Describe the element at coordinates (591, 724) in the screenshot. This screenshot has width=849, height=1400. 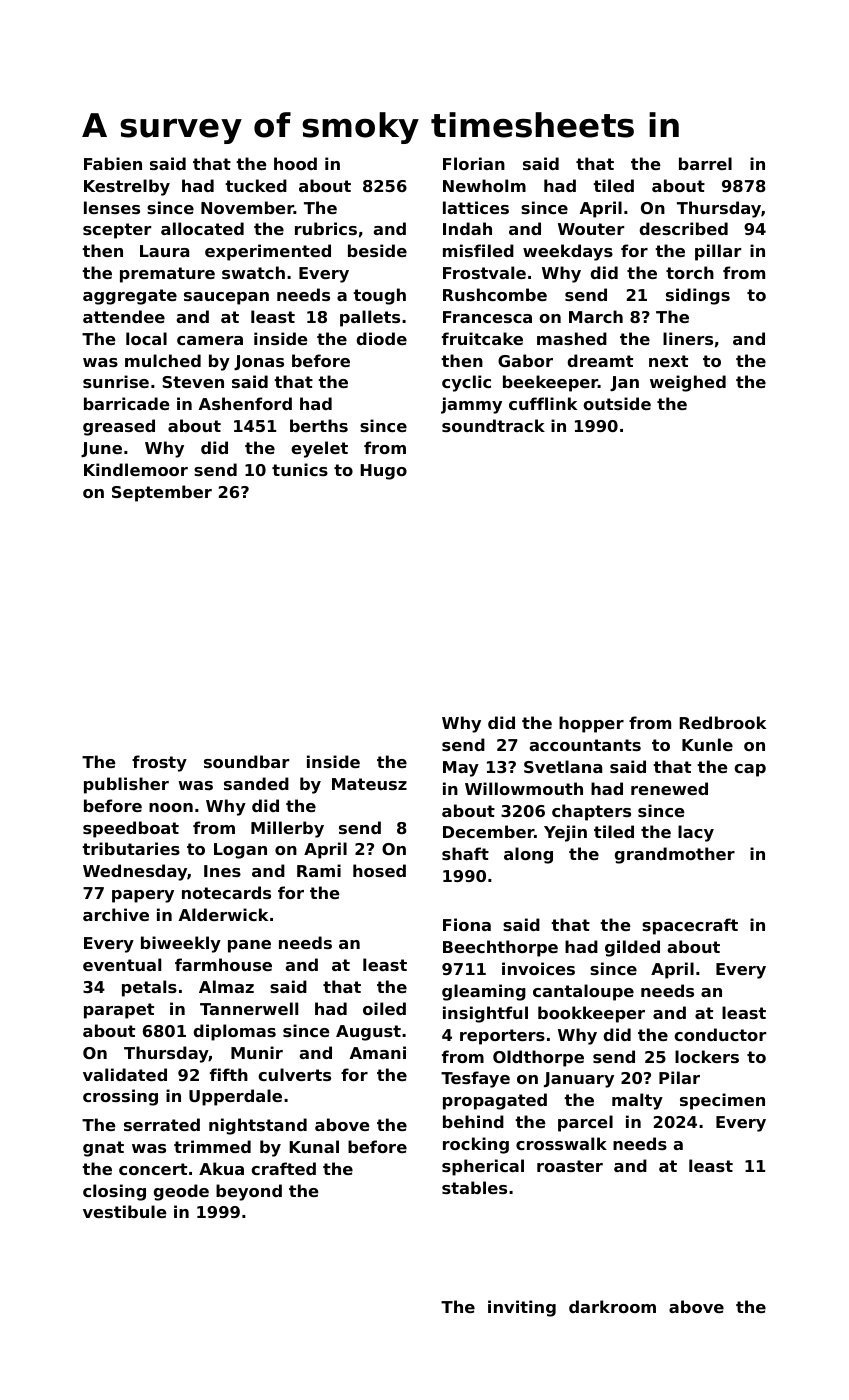
I see `hopper` at that location.
